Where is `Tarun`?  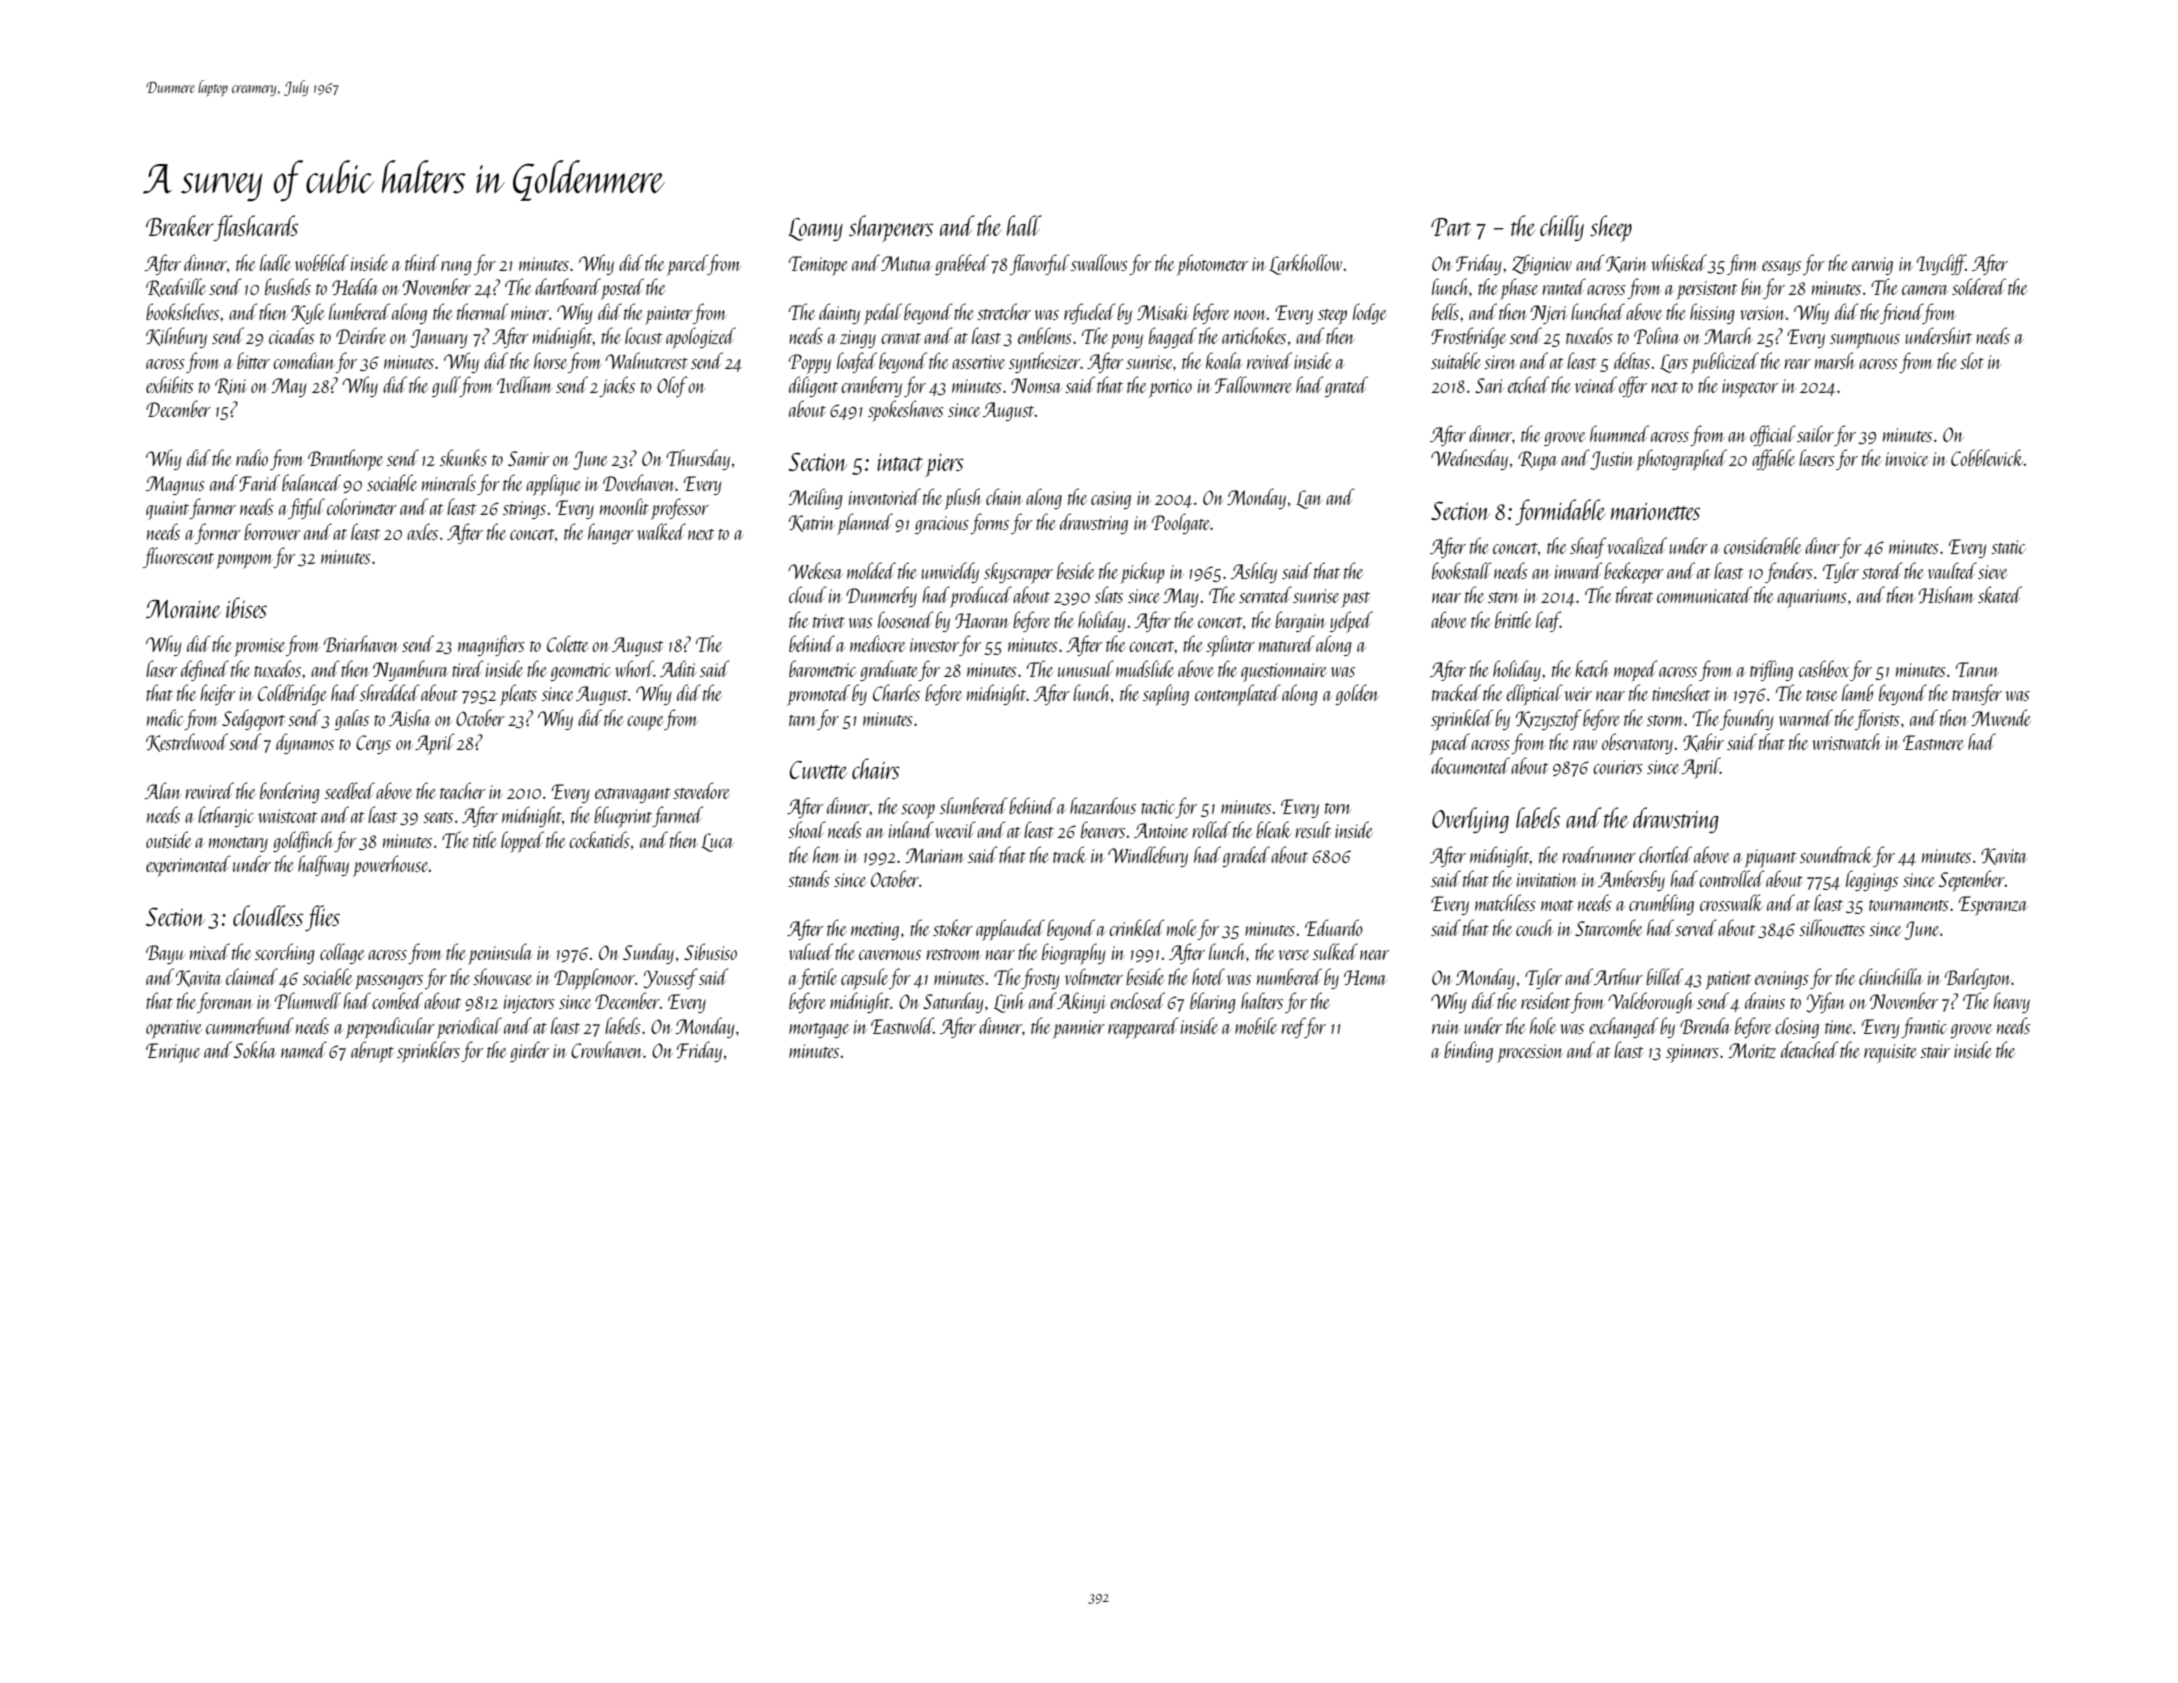 Tarun is located at coordinates (1977, 669).
